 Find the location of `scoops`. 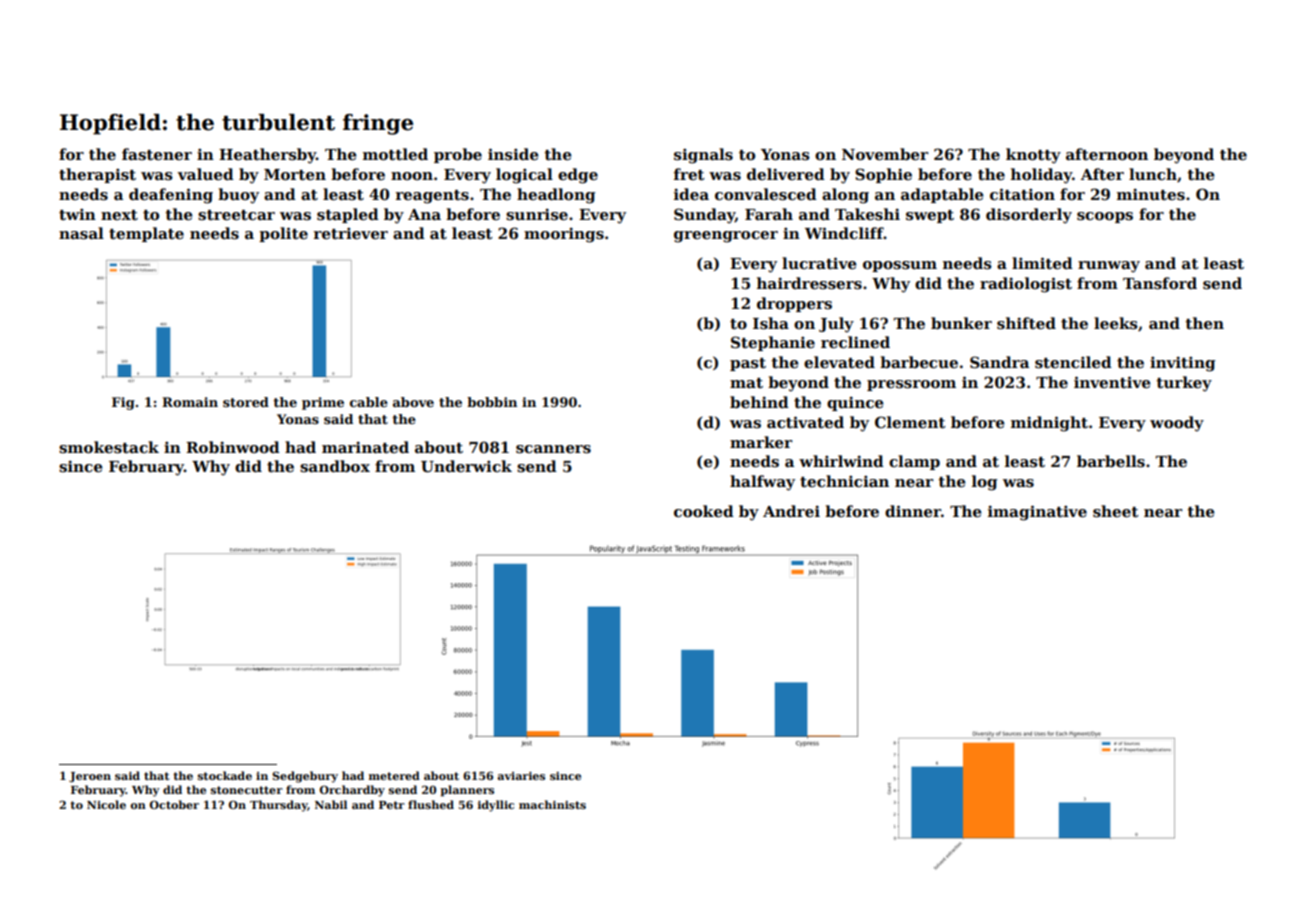

scoops is located at coordinates (1105, 217).
